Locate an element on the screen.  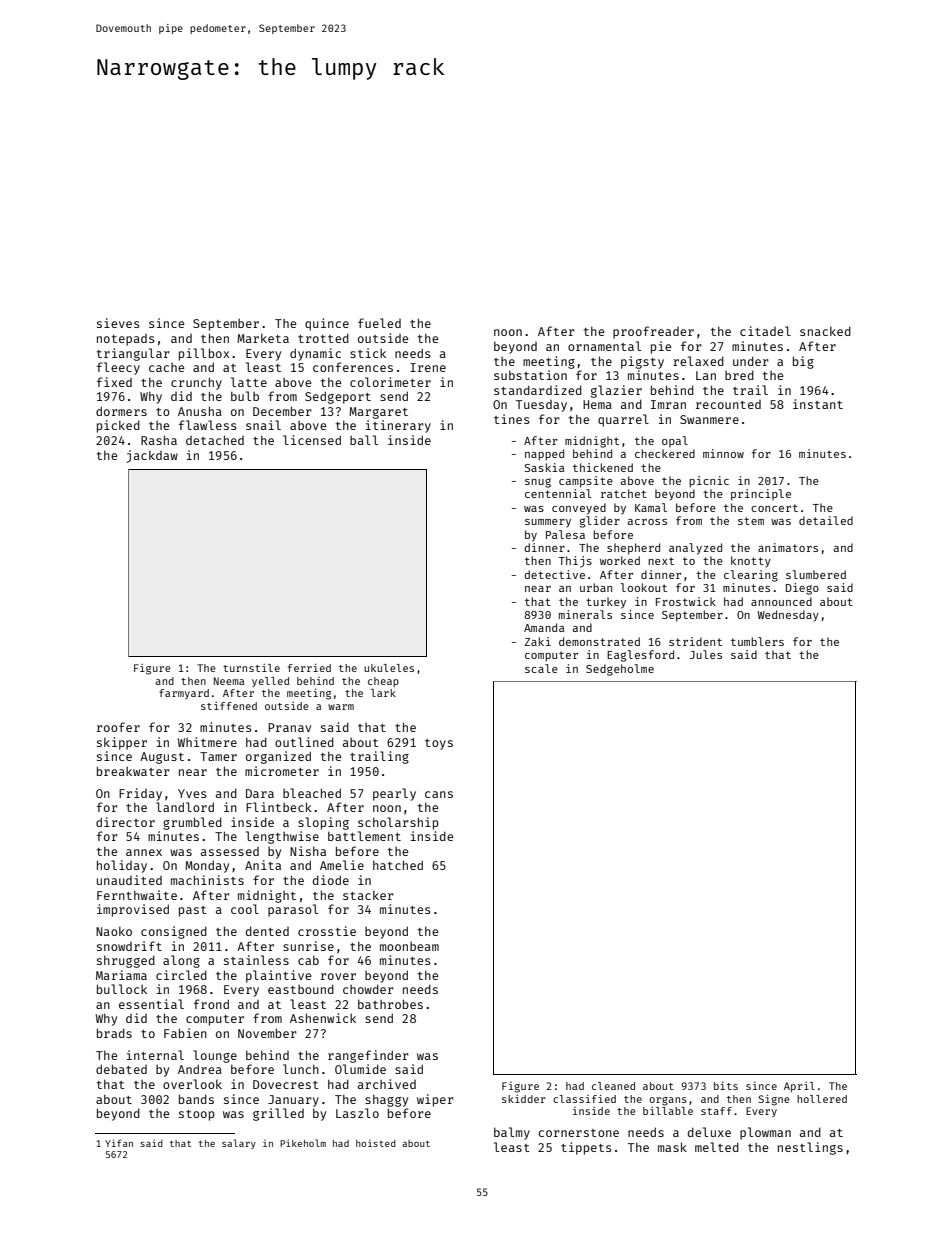
jackdaw is located at coordinates (152, 456).
